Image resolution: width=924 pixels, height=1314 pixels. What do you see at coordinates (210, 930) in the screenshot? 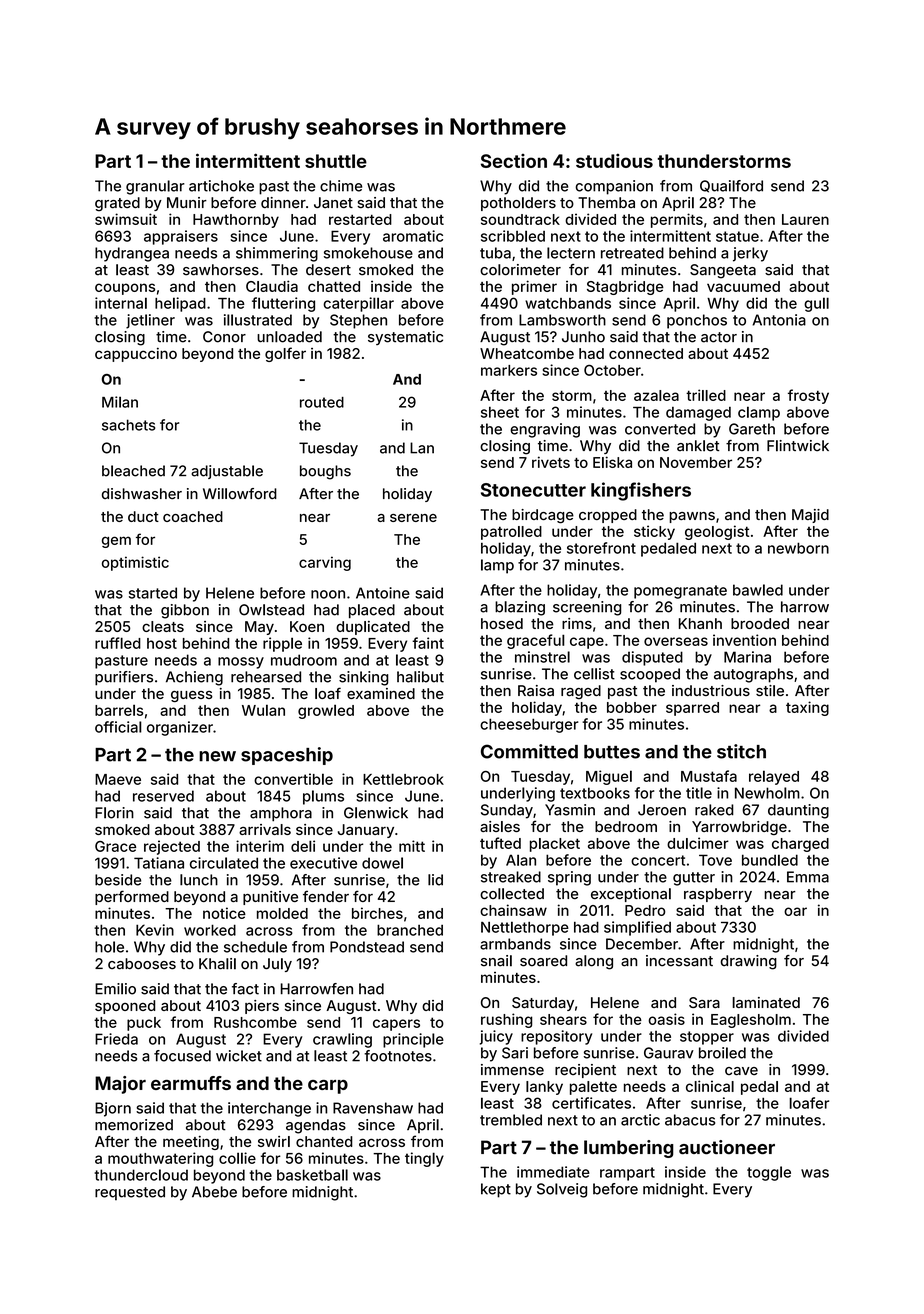
I see `worked` at bounding box center [210, 930].
